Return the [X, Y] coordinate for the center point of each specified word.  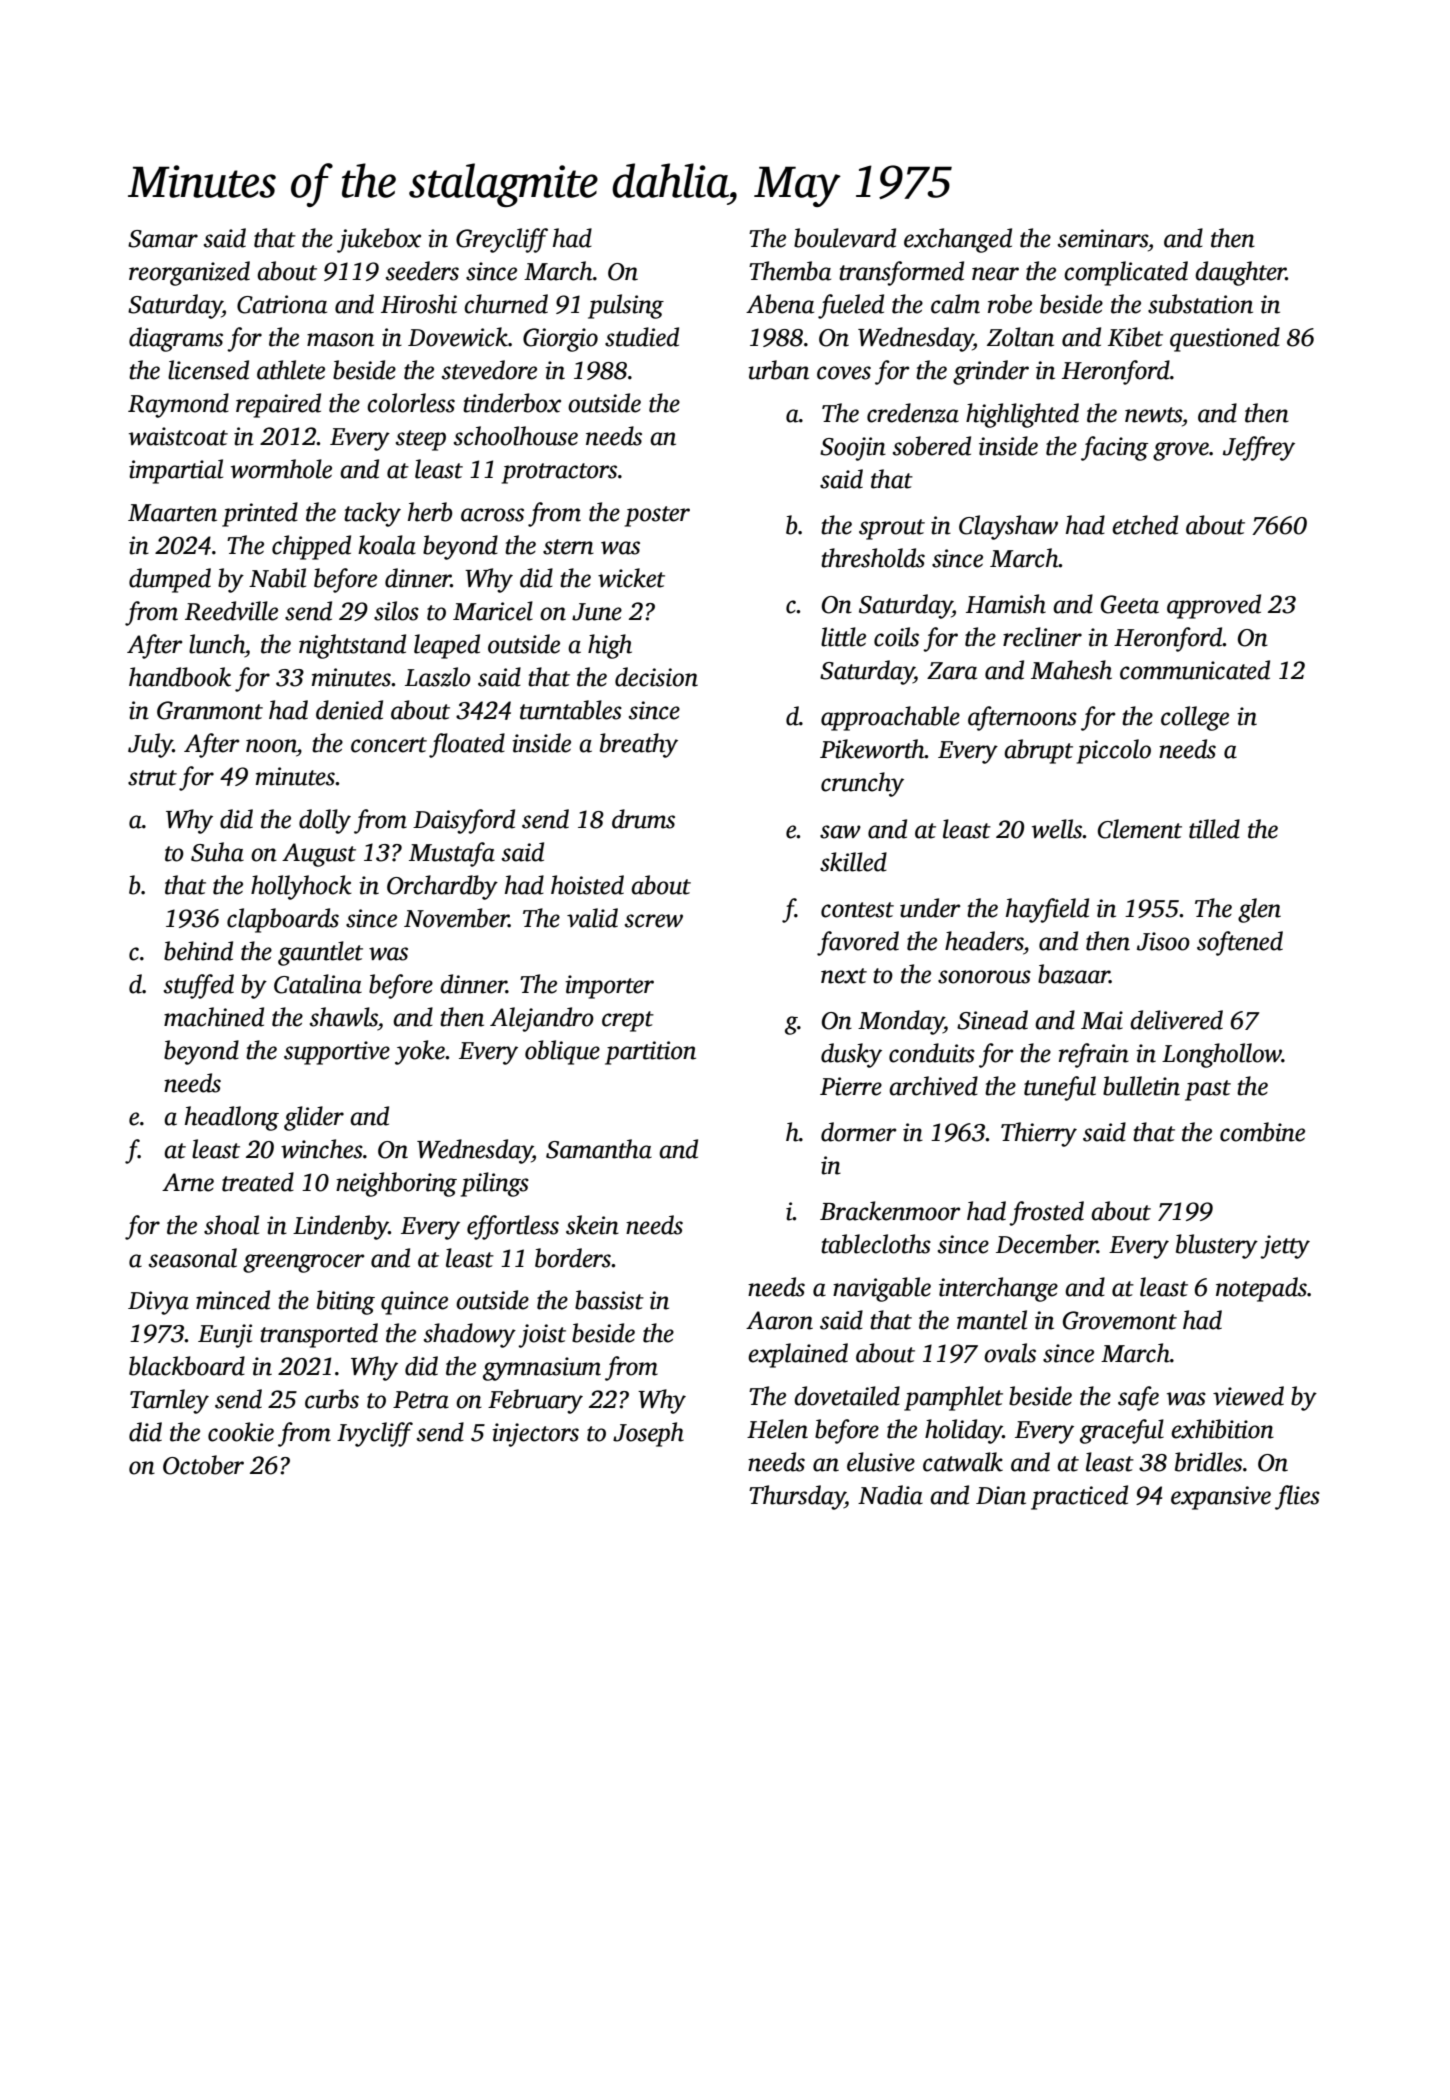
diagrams [176, 339]
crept [628, 1021]
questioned [1225, 339]
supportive [337, 1053]
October [203, 1465]
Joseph [648, 1434]
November [456, 918]
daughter [1240, 273]
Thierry [1039, 1134]
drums [643, 819]
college [1195, 718]
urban [778, 370]
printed [260, 514]
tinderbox [512, 403]
